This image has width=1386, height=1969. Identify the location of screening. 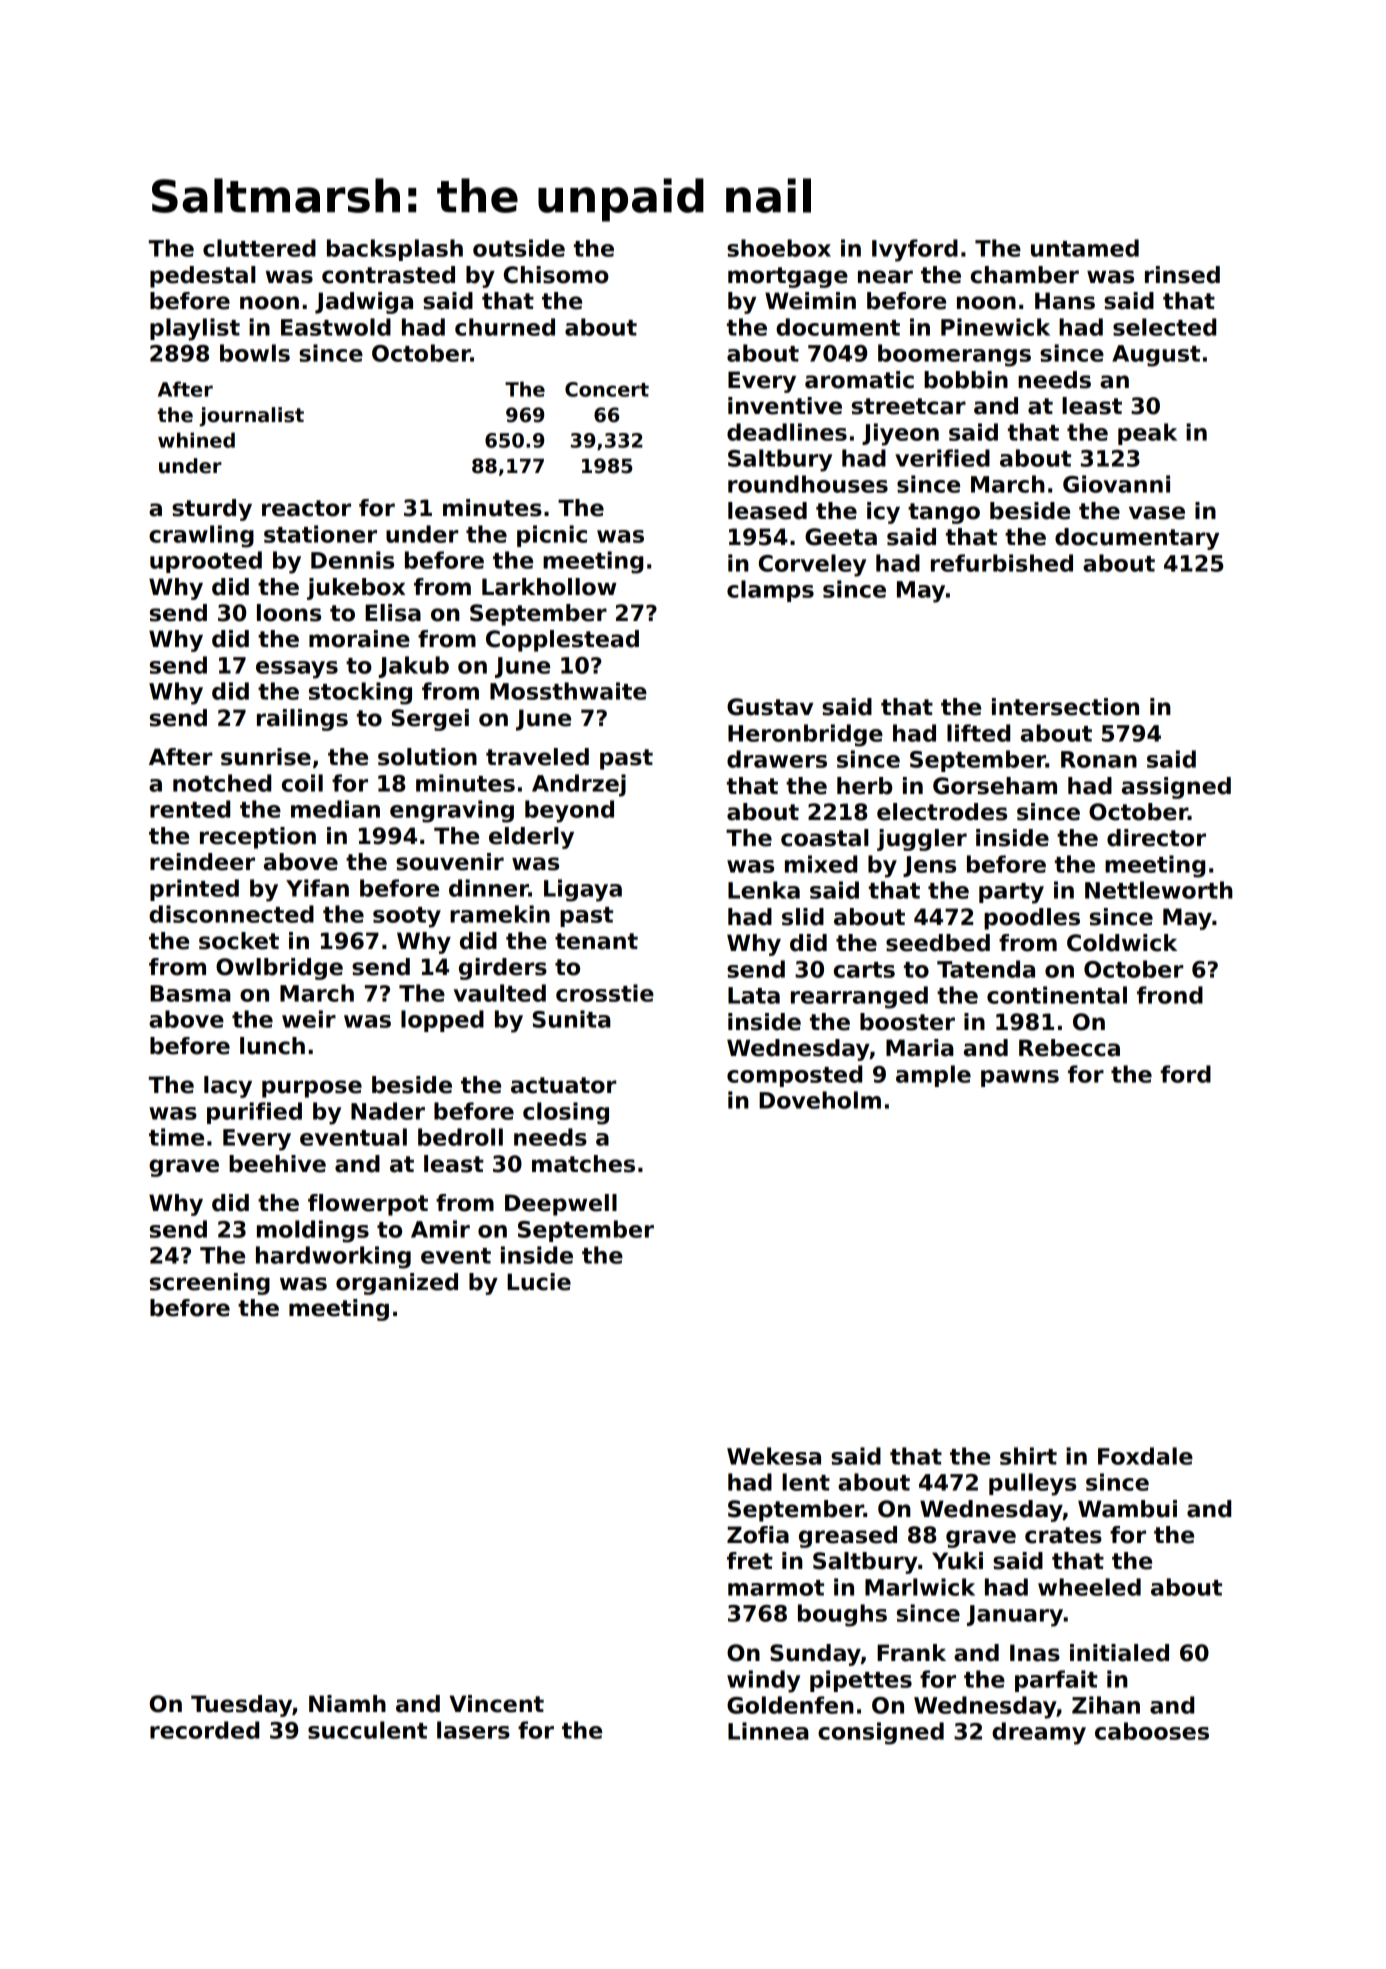
(210, 1284).
